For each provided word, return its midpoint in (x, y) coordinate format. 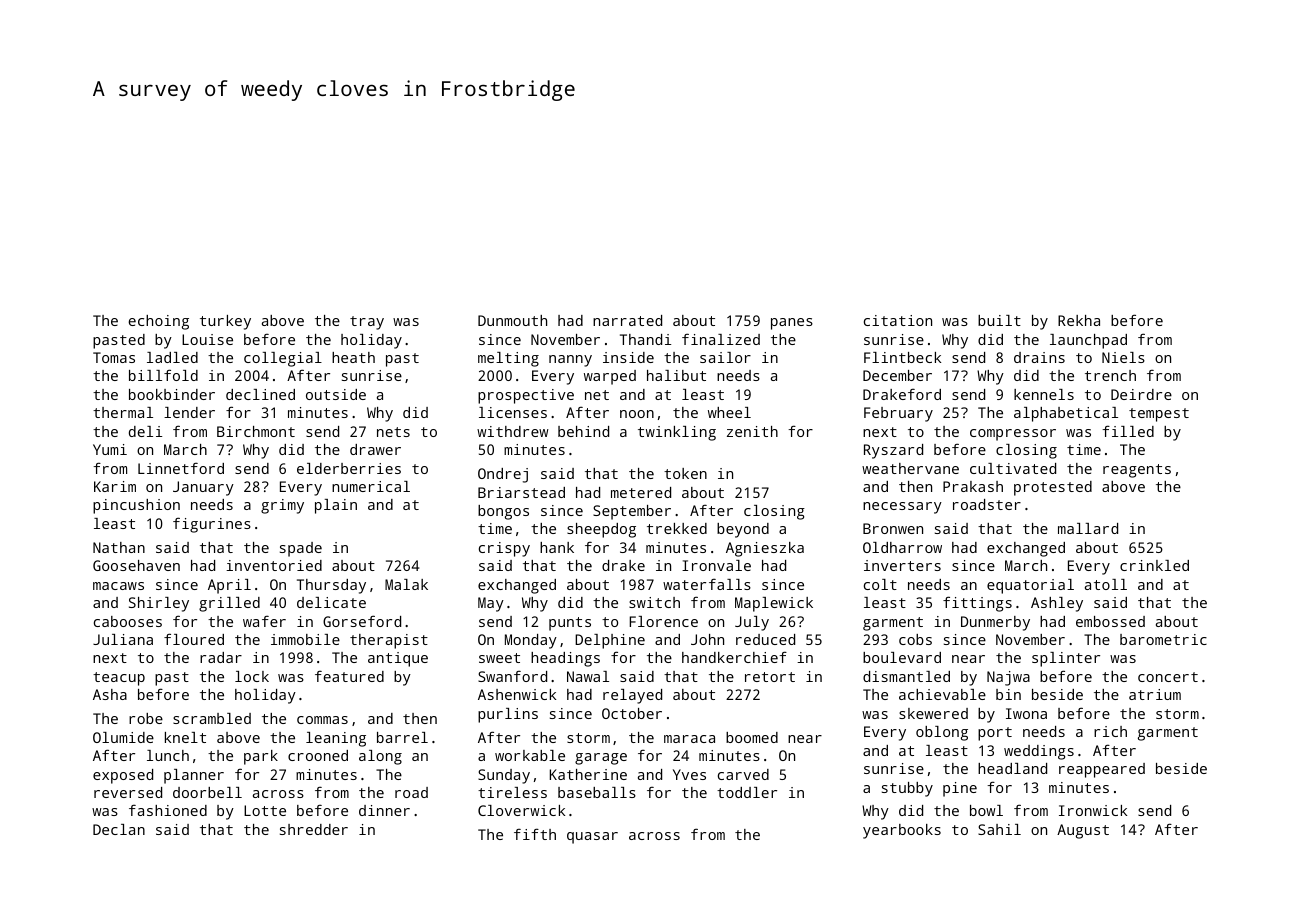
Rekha (1079, 320)
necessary (902, 508)
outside (336, 394)
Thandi (645, 339)
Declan (119, 829)
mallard (1088, 528)
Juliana (123, 639)
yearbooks (902, 831)
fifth (535, 834)
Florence (663, 621)
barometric (1163, 639)
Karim (115, 486)
